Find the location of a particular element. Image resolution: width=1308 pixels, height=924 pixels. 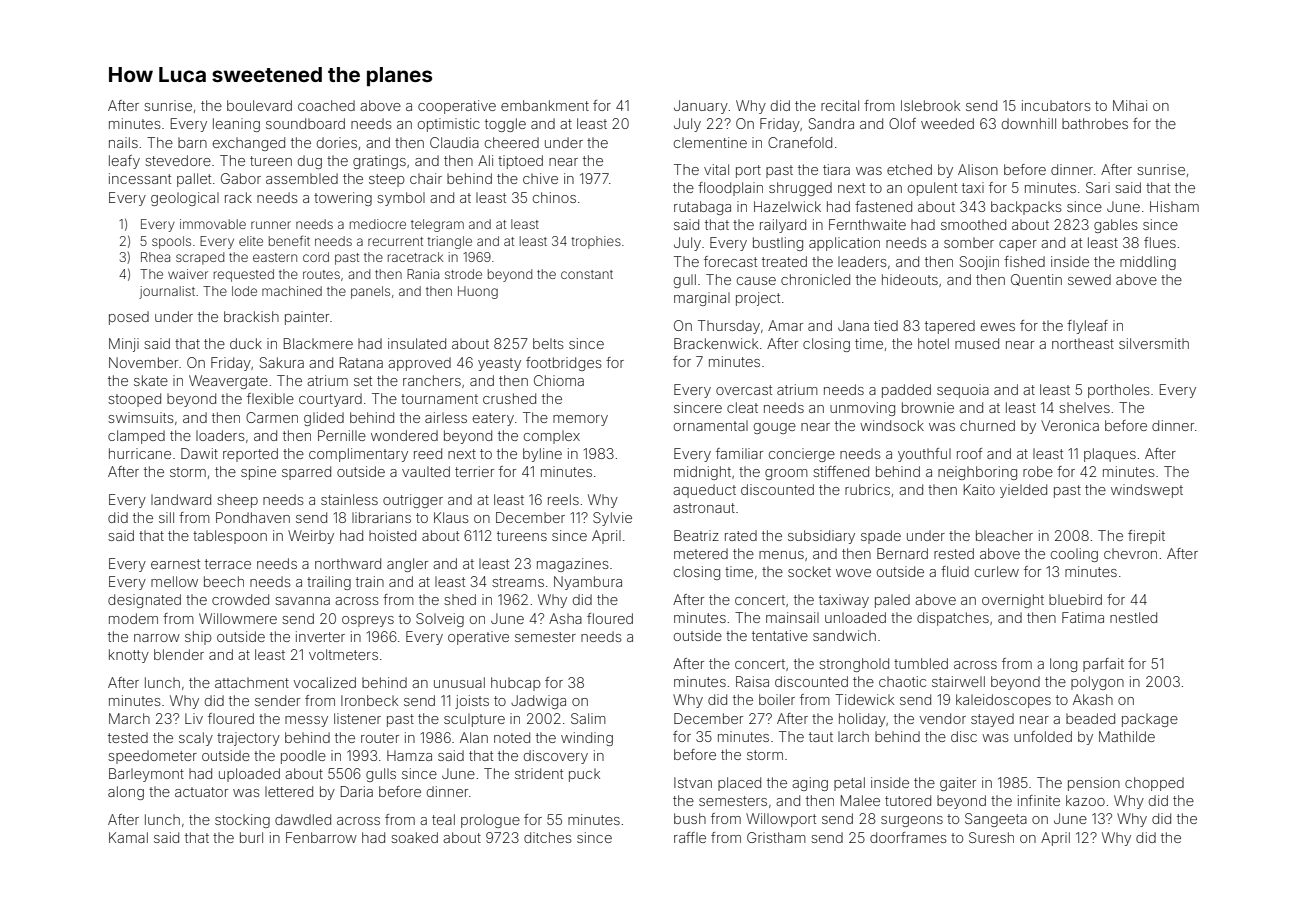

approved is located at coordinates (419, 364).
